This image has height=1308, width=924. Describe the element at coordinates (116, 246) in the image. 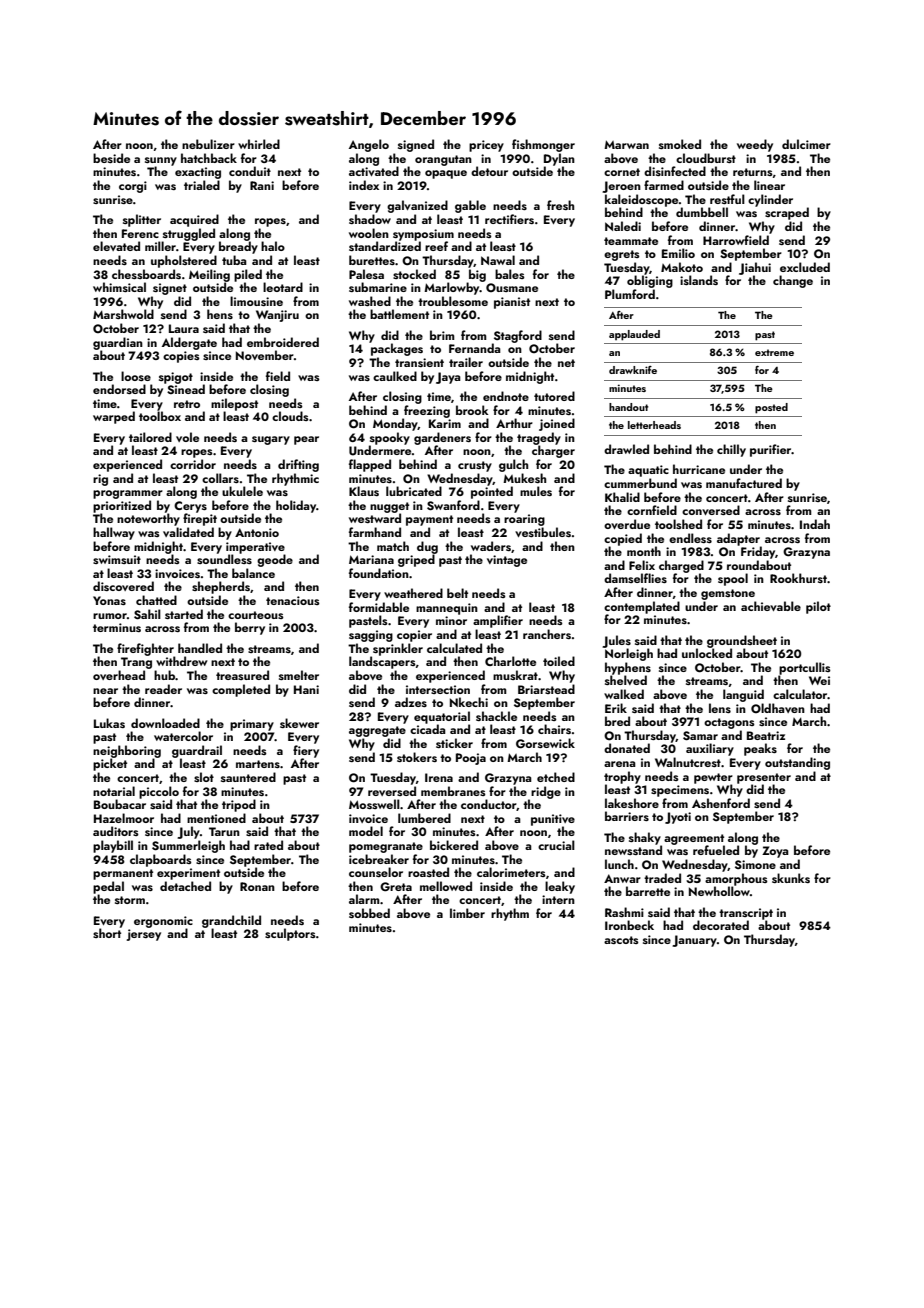

I see `elevated` at that location.
